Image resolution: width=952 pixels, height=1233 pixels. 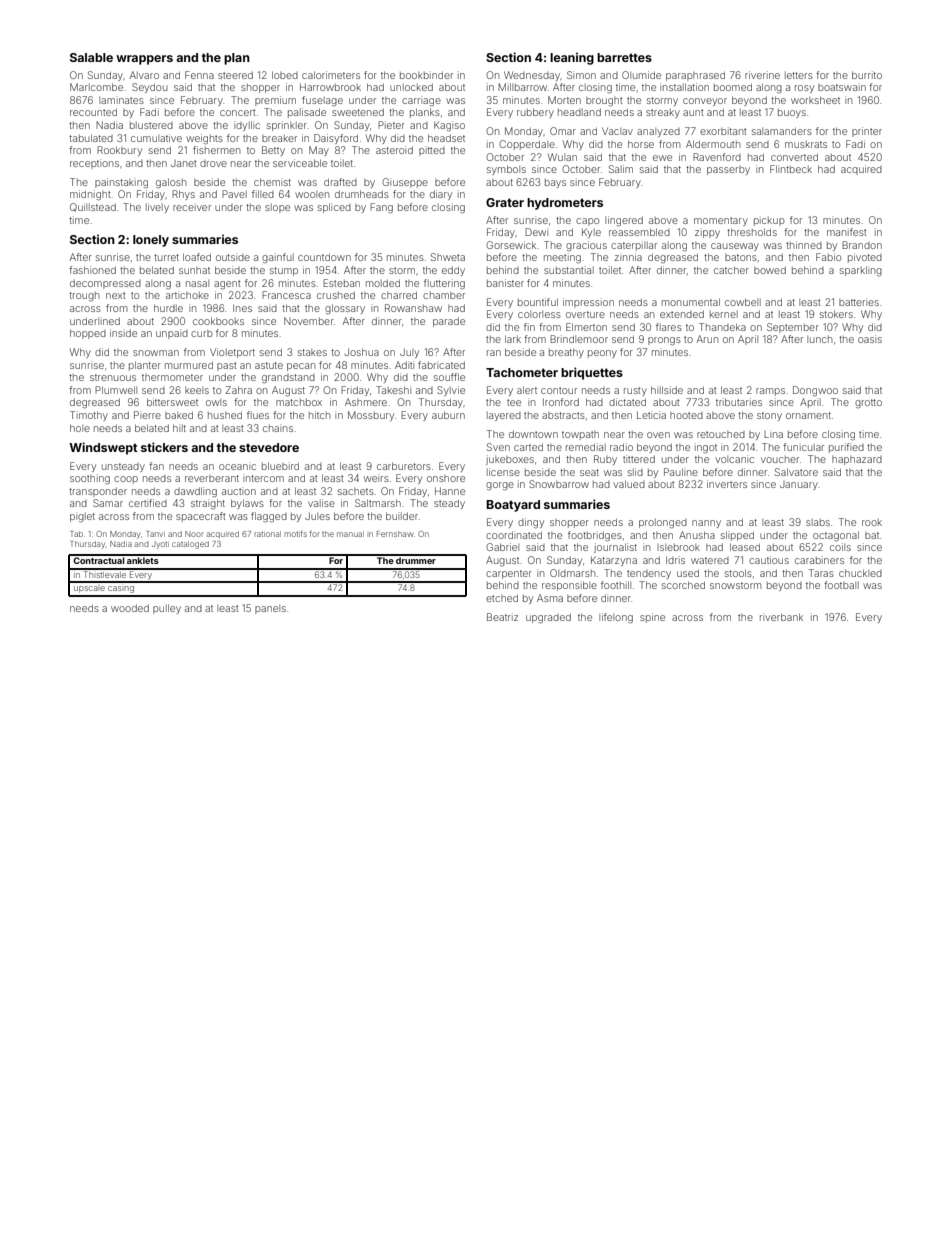 What do you see at coordinates (130, 608) in the document?
I see `wooded` at bounding box center [130, 608].
